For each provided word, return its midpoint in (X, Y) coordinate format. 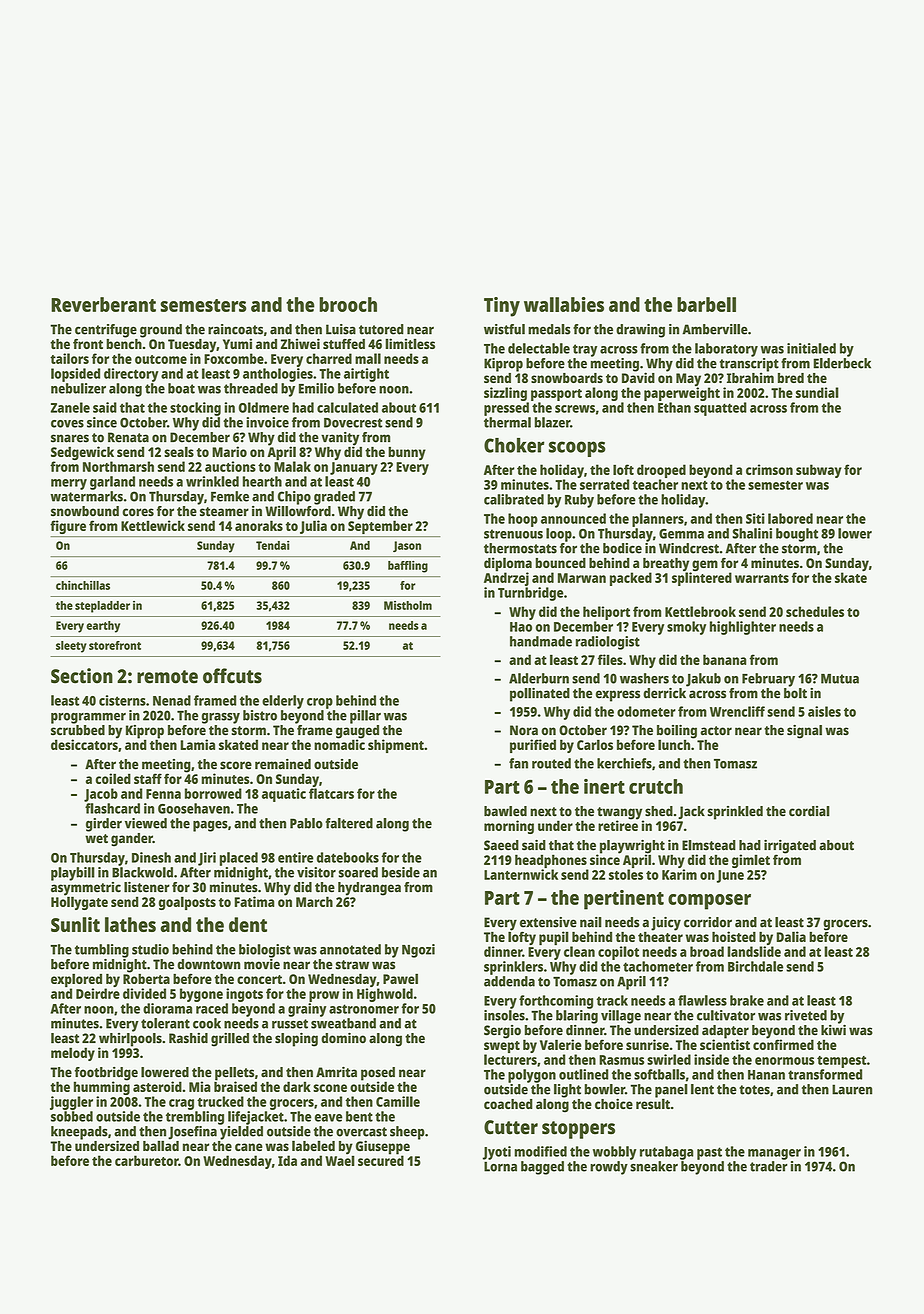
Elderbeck (842, 363)
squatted (720, 409)
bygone (201, 995)
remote (167, 677)
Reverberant (103, 304)
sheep (407, 1133)
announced (573, 518)
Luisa (341, 329)
